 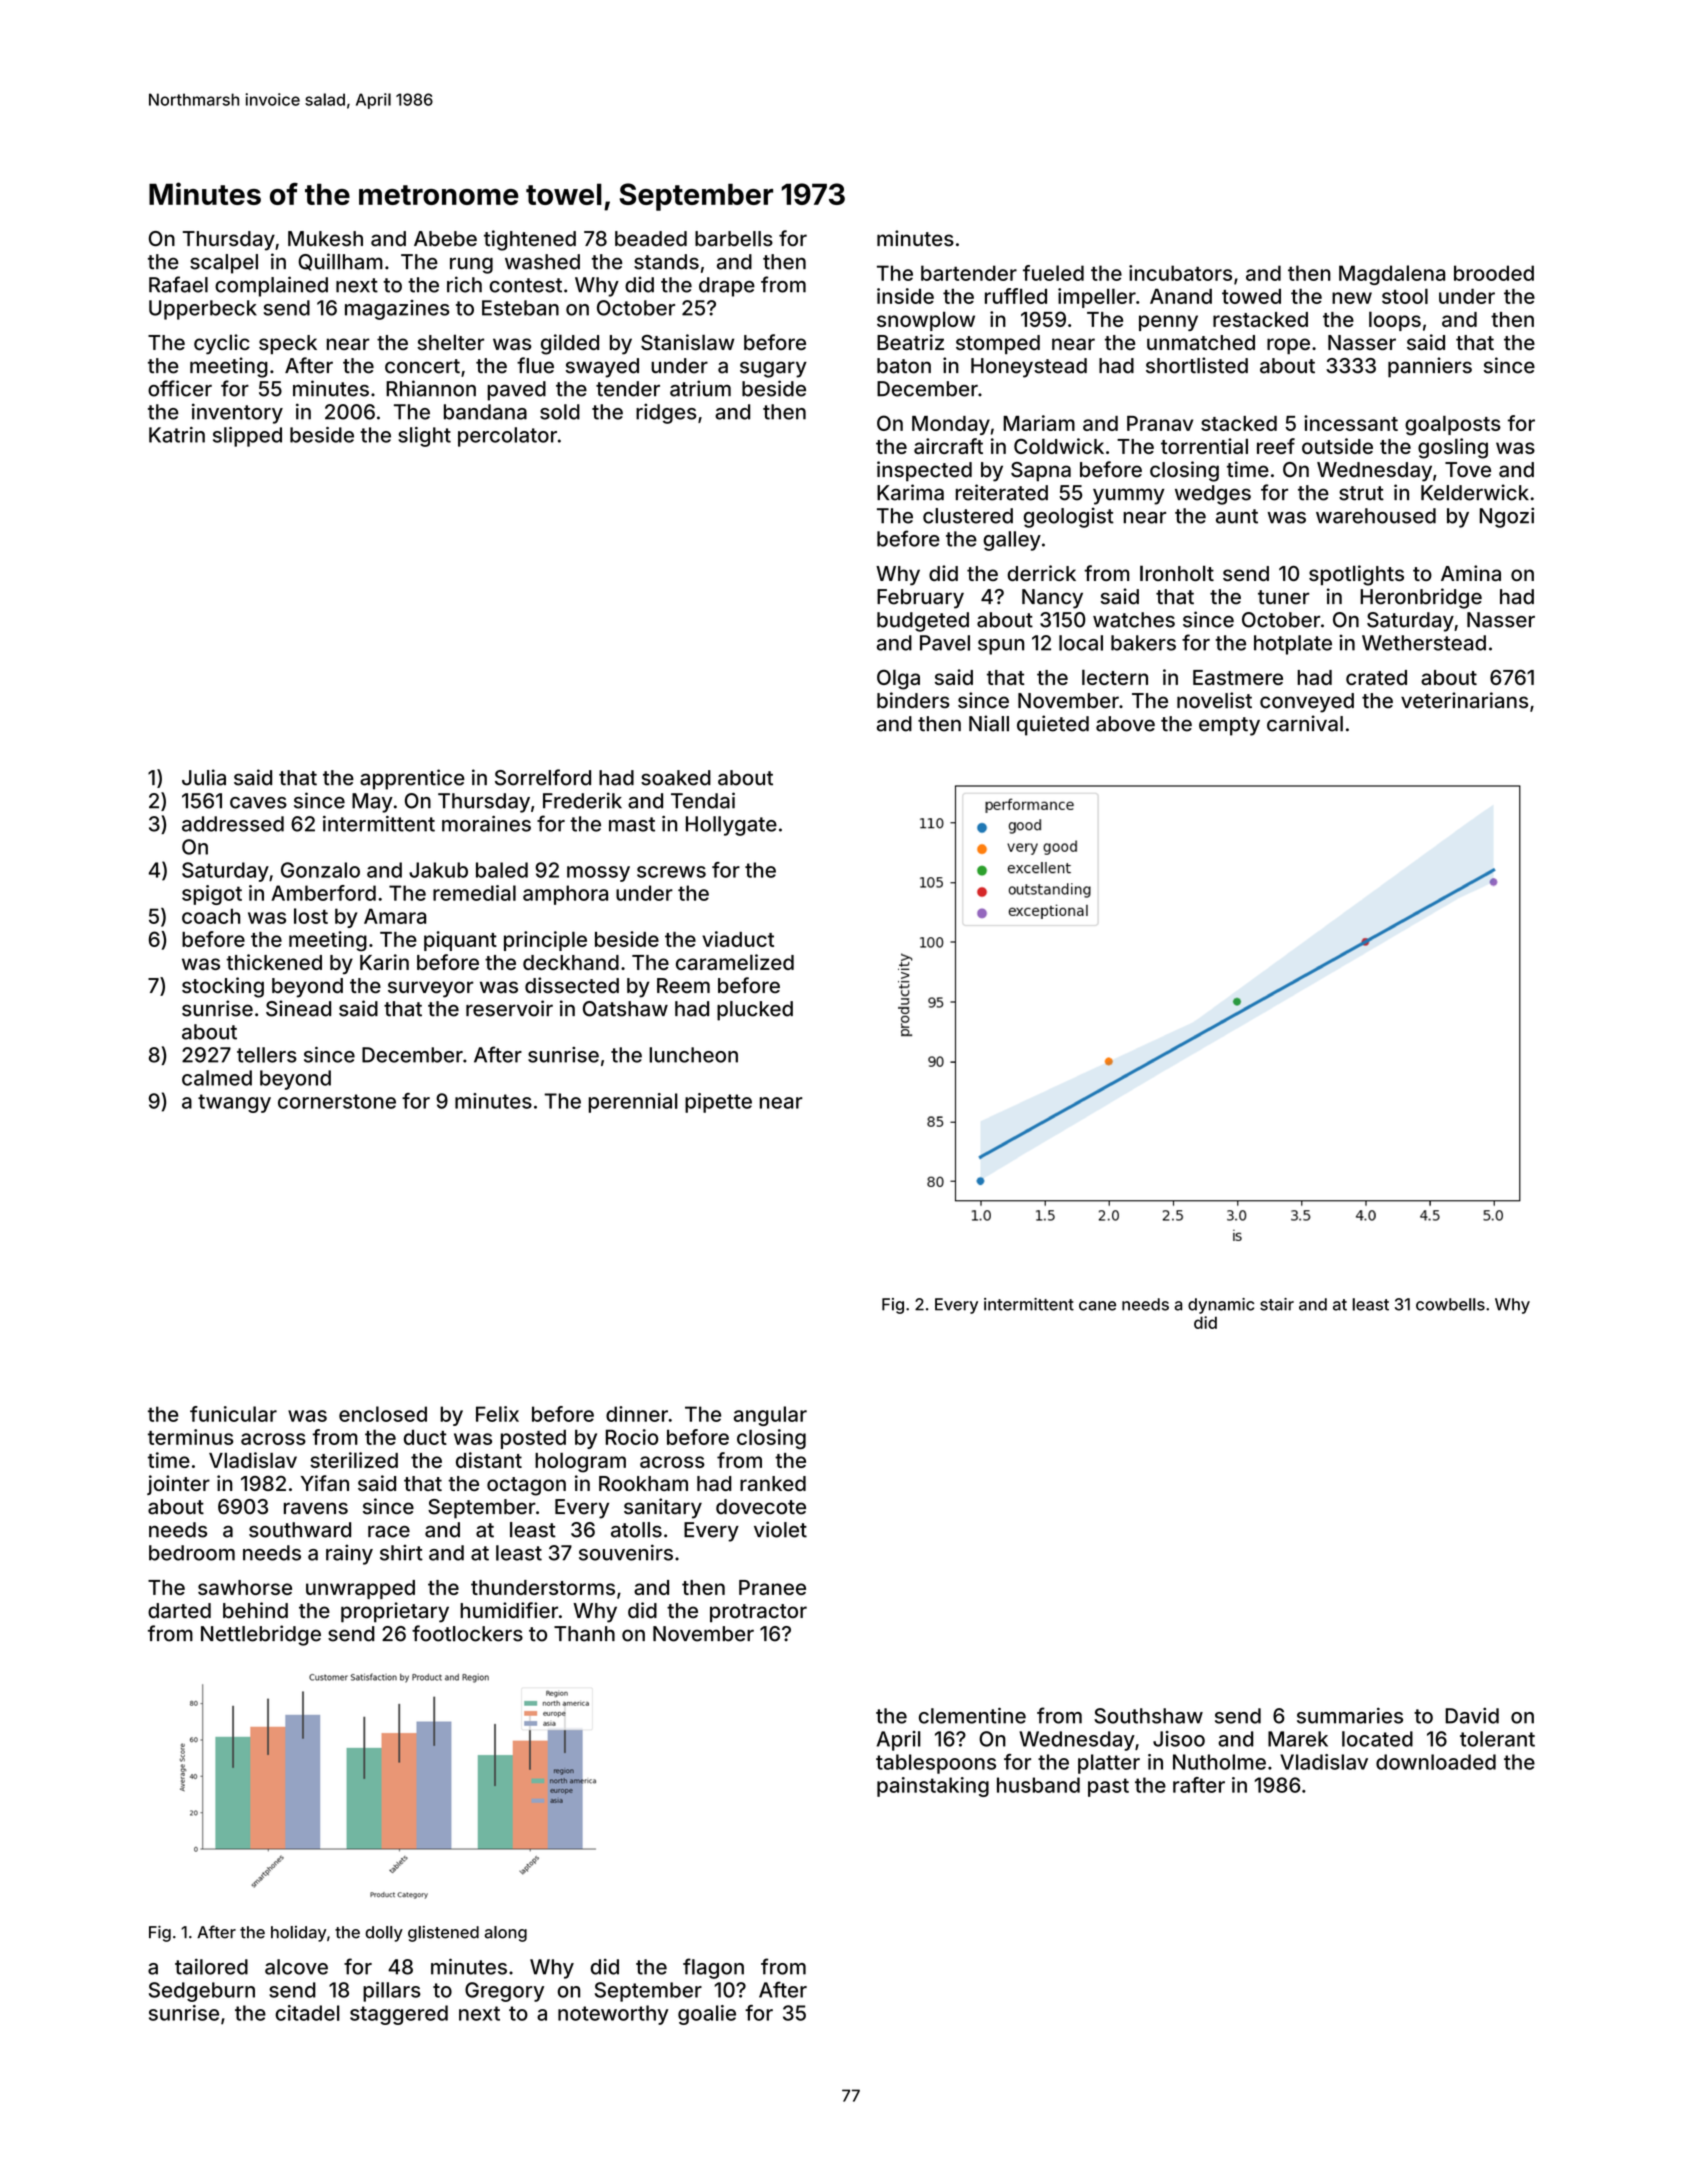 I want to click on Reem, so click(x=683, y=985).
